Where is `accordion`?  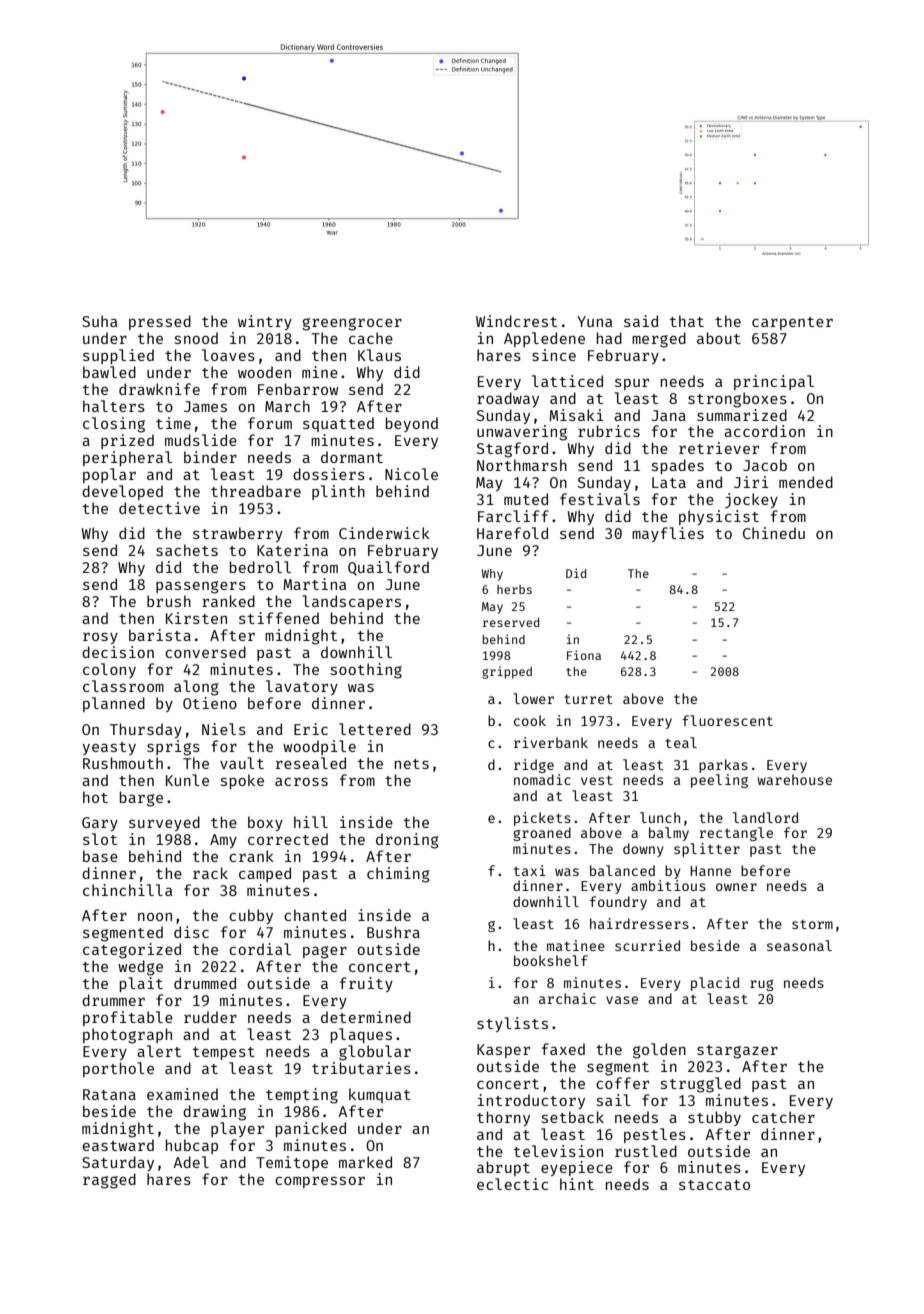
accordion is located at coordinates (764, 431).
